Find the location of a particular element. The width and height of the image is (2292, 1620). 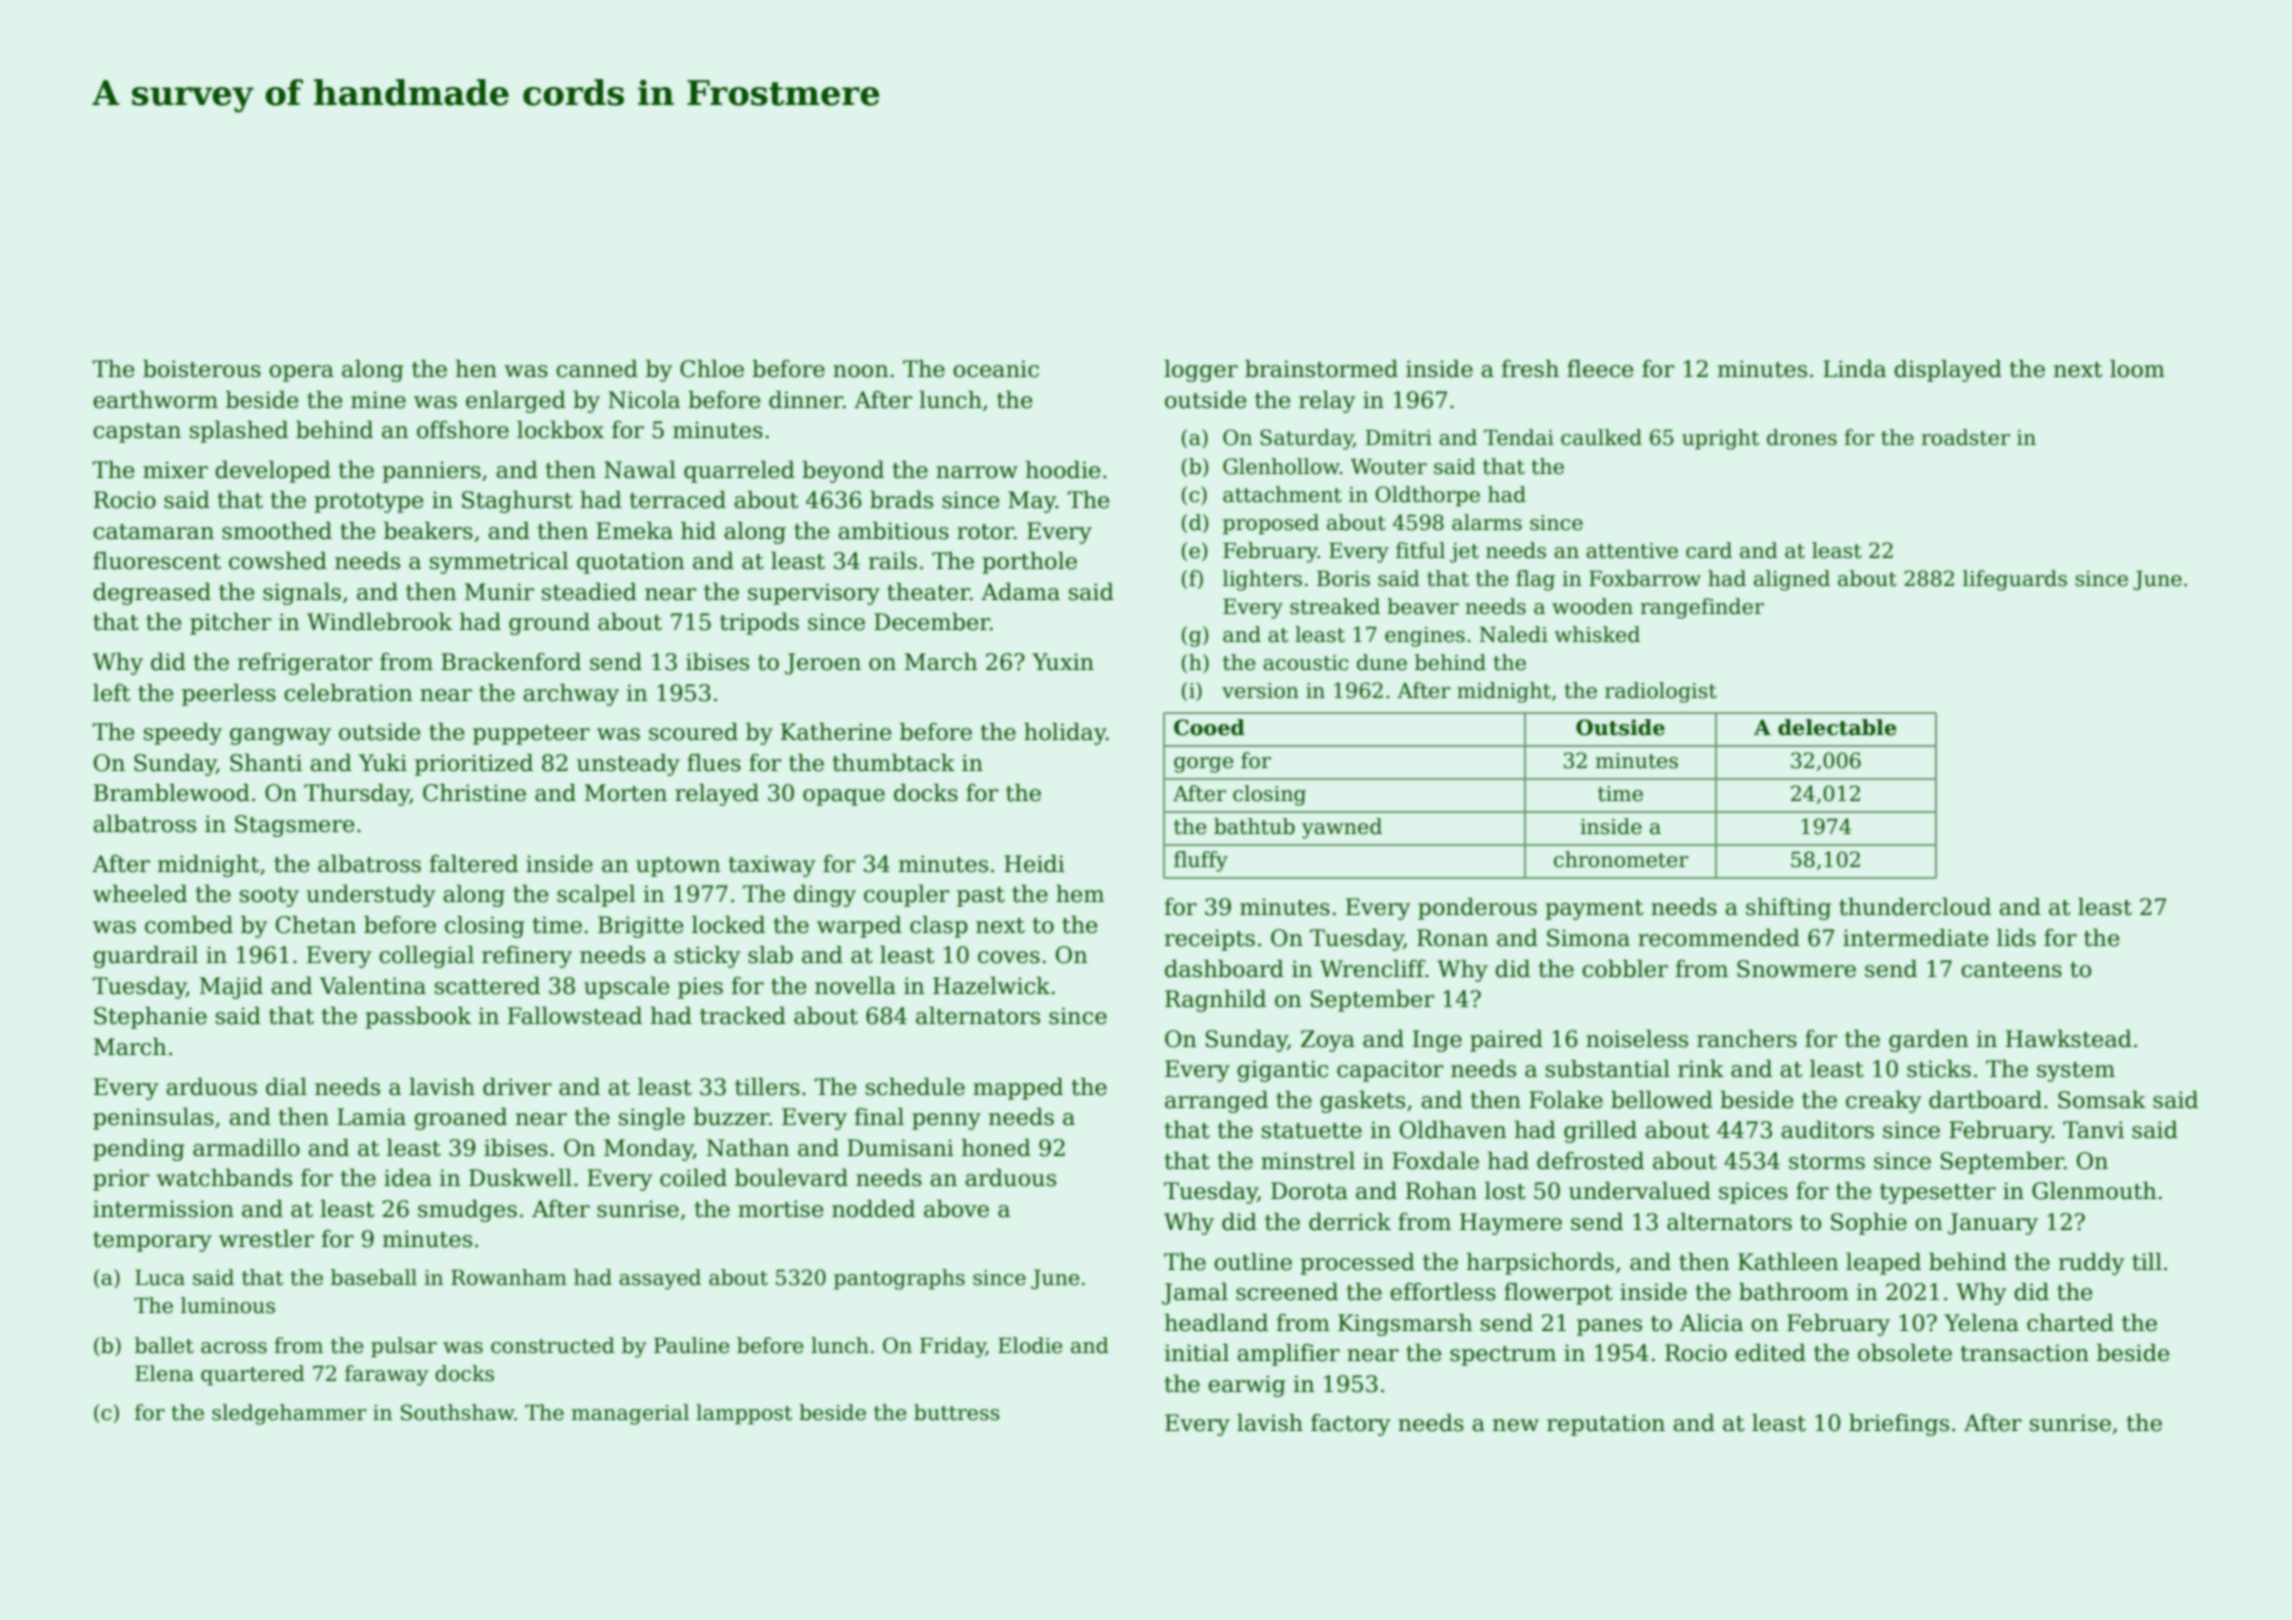

cobbler is located at coordinates (1625, 969).
